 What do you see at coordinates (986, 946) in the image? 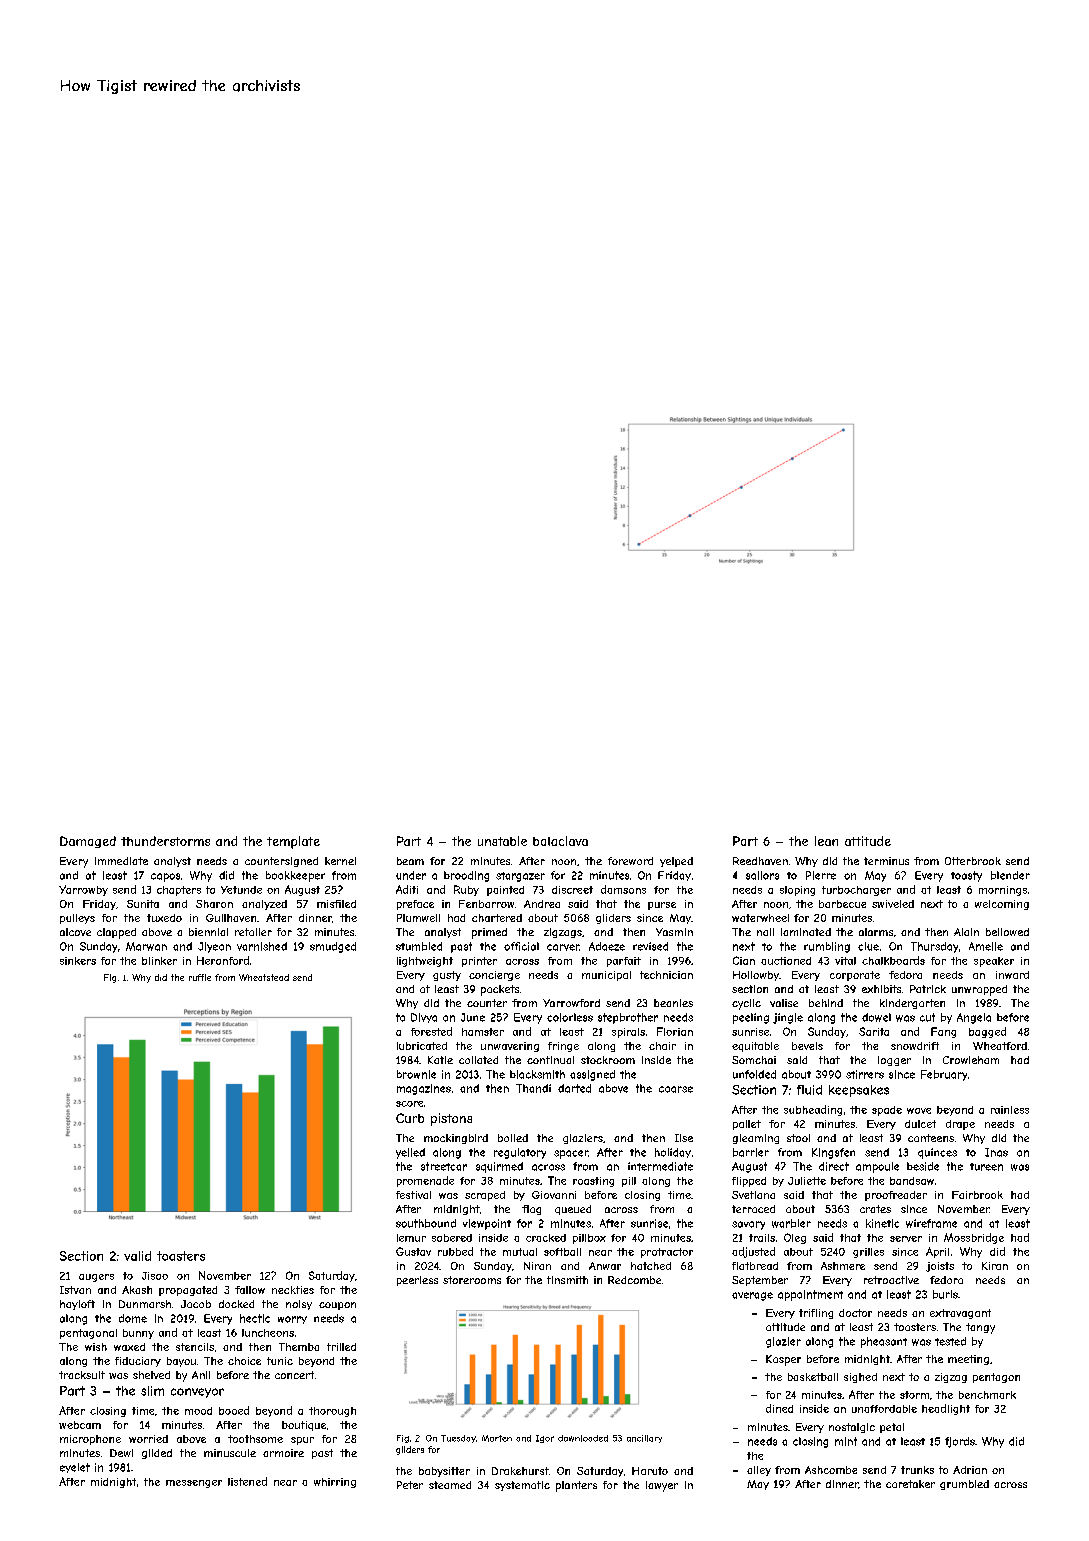
I see `Amelie` at bounding box center [986, 946].
